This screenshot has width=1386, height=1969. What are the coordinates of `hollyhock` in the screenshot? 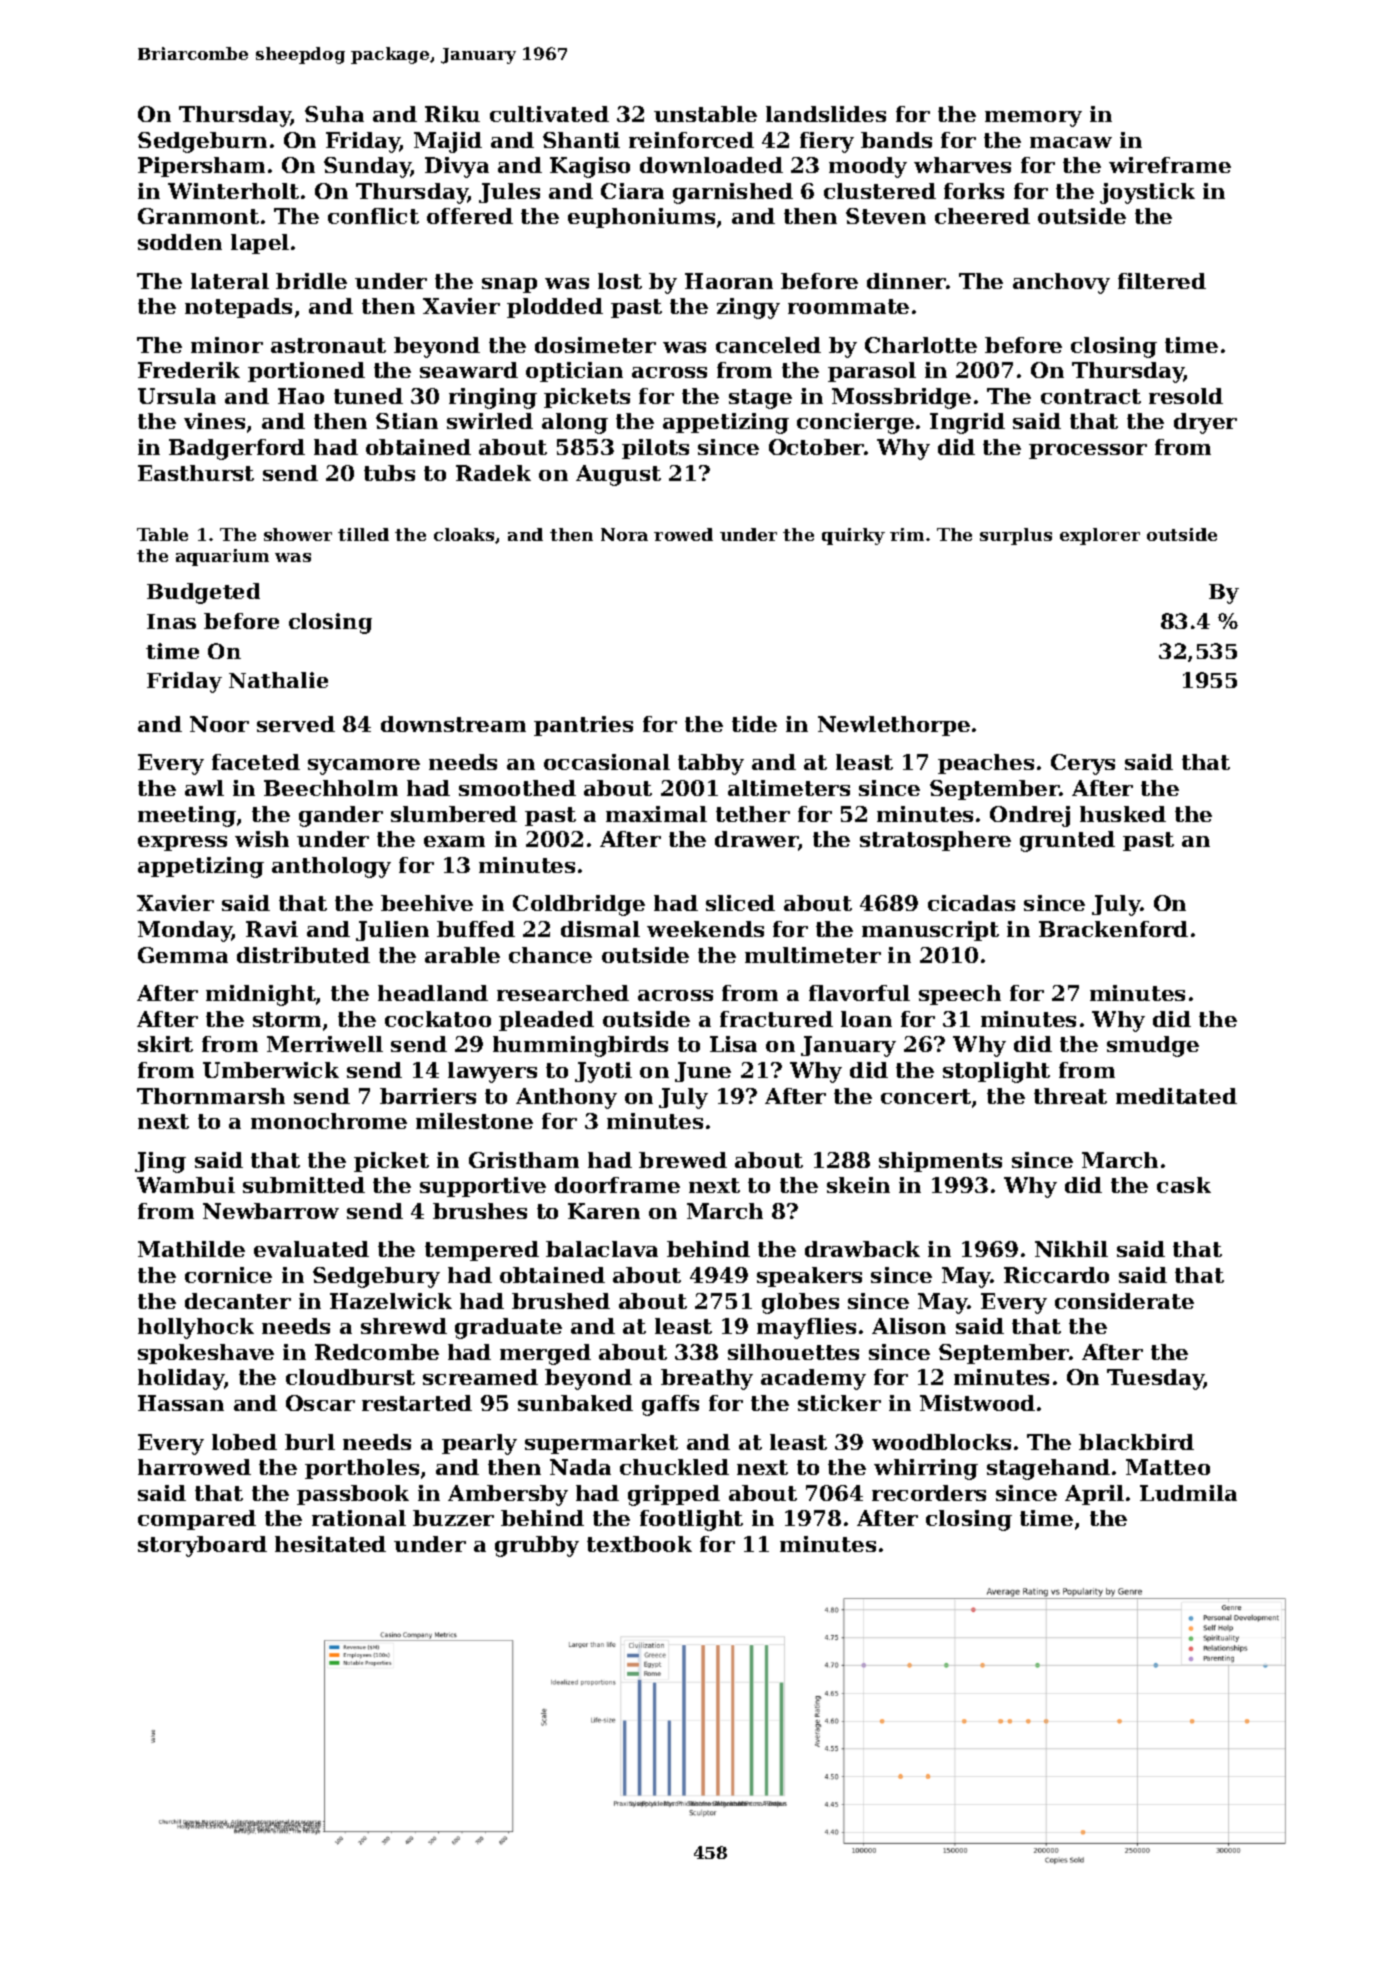 It's located at (196, 1328).
